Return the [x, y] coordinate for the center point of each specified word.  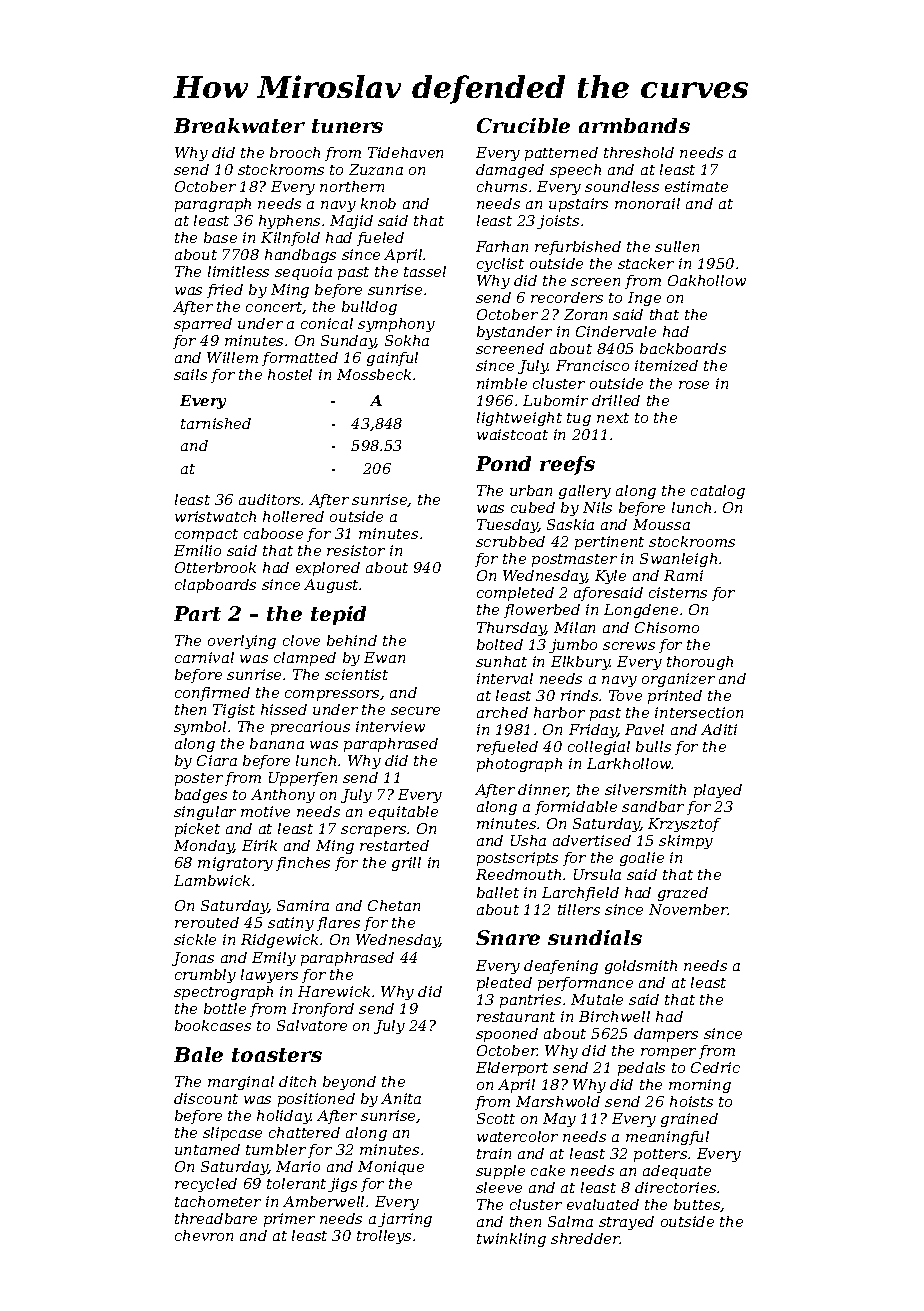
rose [694, 385]
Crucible [523, 125]
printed [675, 697]
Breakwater [239, 125]
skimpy [686, 842]
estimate [696, 186]
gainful [392, 359]
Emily [274, 959]
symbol [200, 728]
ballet [498, 892]
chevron [204, 1235]
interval [505, 678]
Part [197, 613]
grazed [683, 894]
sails [190, 374]
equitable [403, 813]
